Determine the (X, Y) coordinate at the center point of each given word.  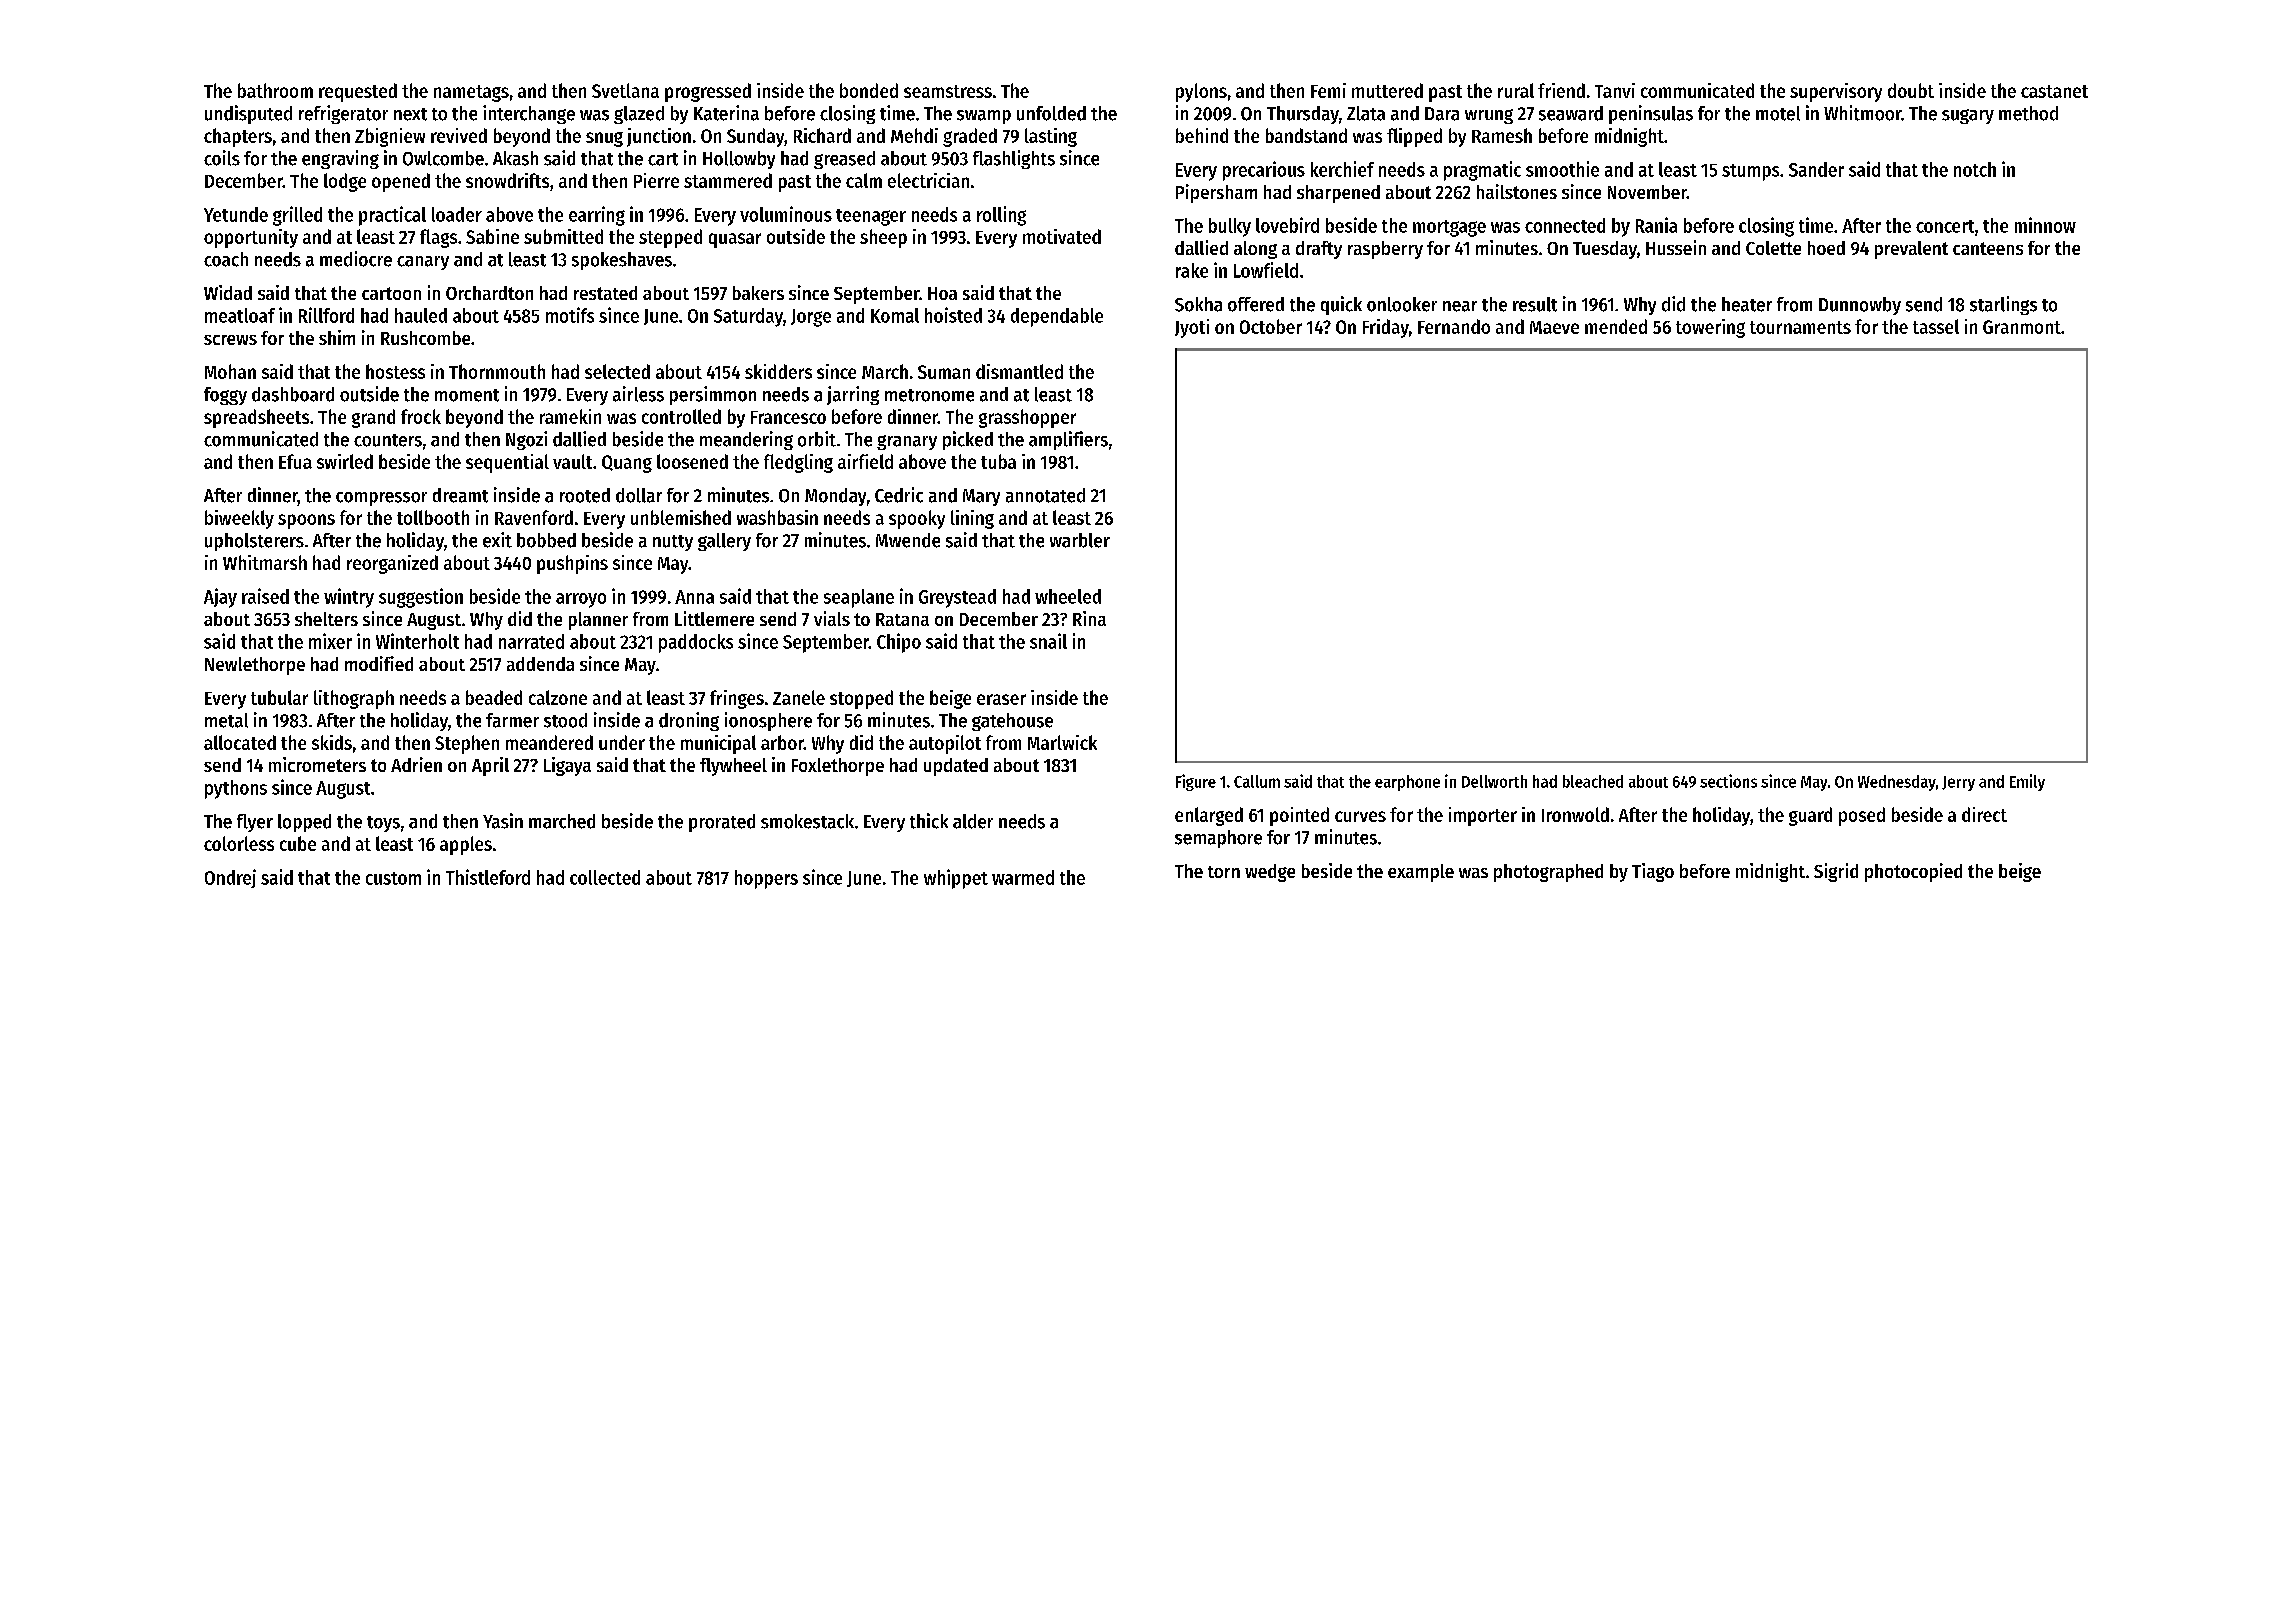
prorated (722, 823)
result (1535, 304)
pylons (1201, 92)
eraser (1001, 699)
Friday (1386, 328)
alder (973, 821)
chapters (238, 137)
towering (1710, 328)
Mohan (230, 371)
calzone (558, 697)
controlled (681, 416)
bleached (1593, 781)
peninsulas (1651, 114)
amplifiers (1068, 440)
